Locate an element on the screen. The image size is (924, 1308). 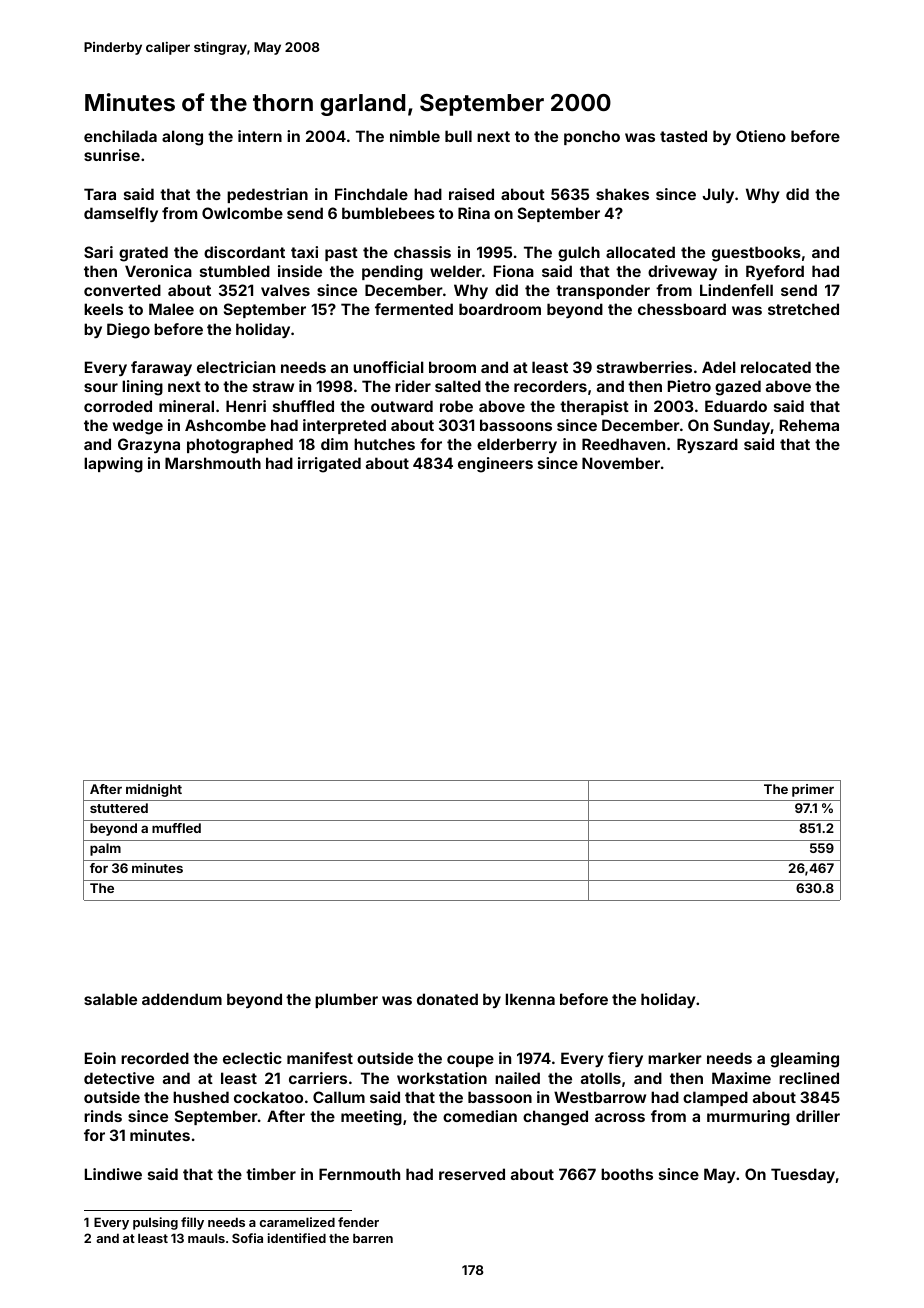
salable is located at coordinates (110, 999).
